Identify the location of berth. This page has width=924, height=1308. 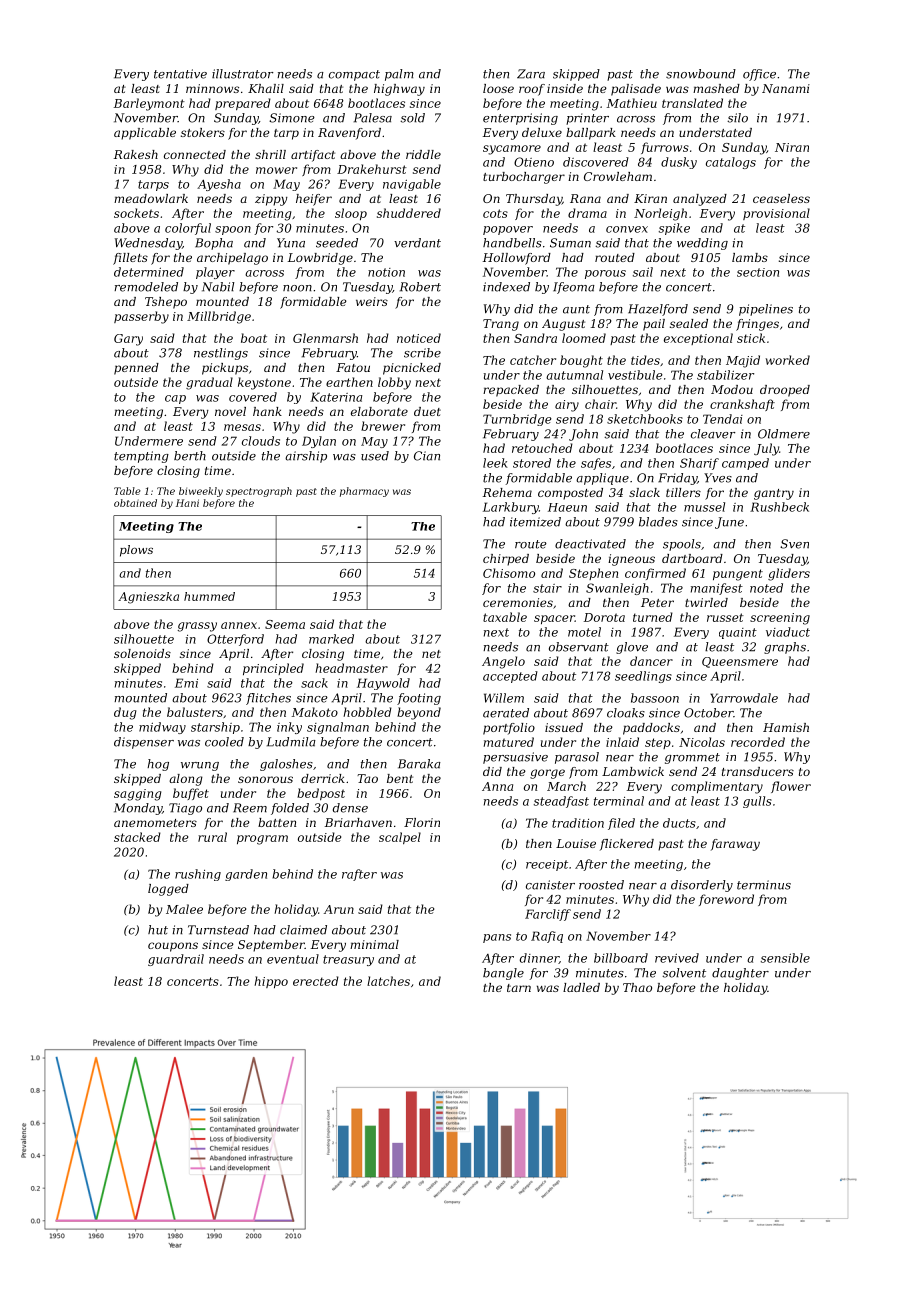
(190, 456).
